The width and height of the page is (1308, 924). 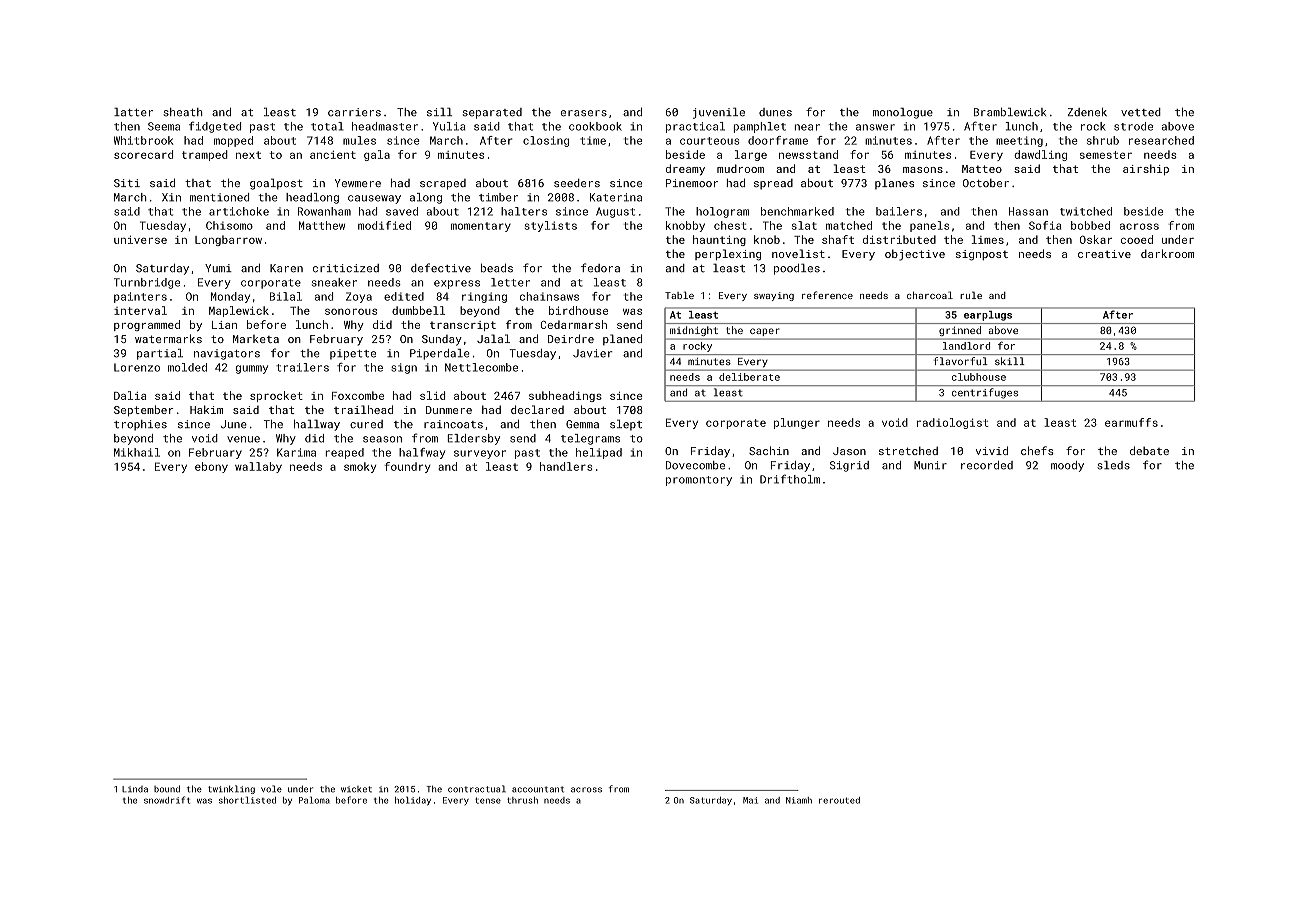 What do you see at coordinates (719, 113) in the page?
I see `juvenile` at bounding box center [719, 113].
